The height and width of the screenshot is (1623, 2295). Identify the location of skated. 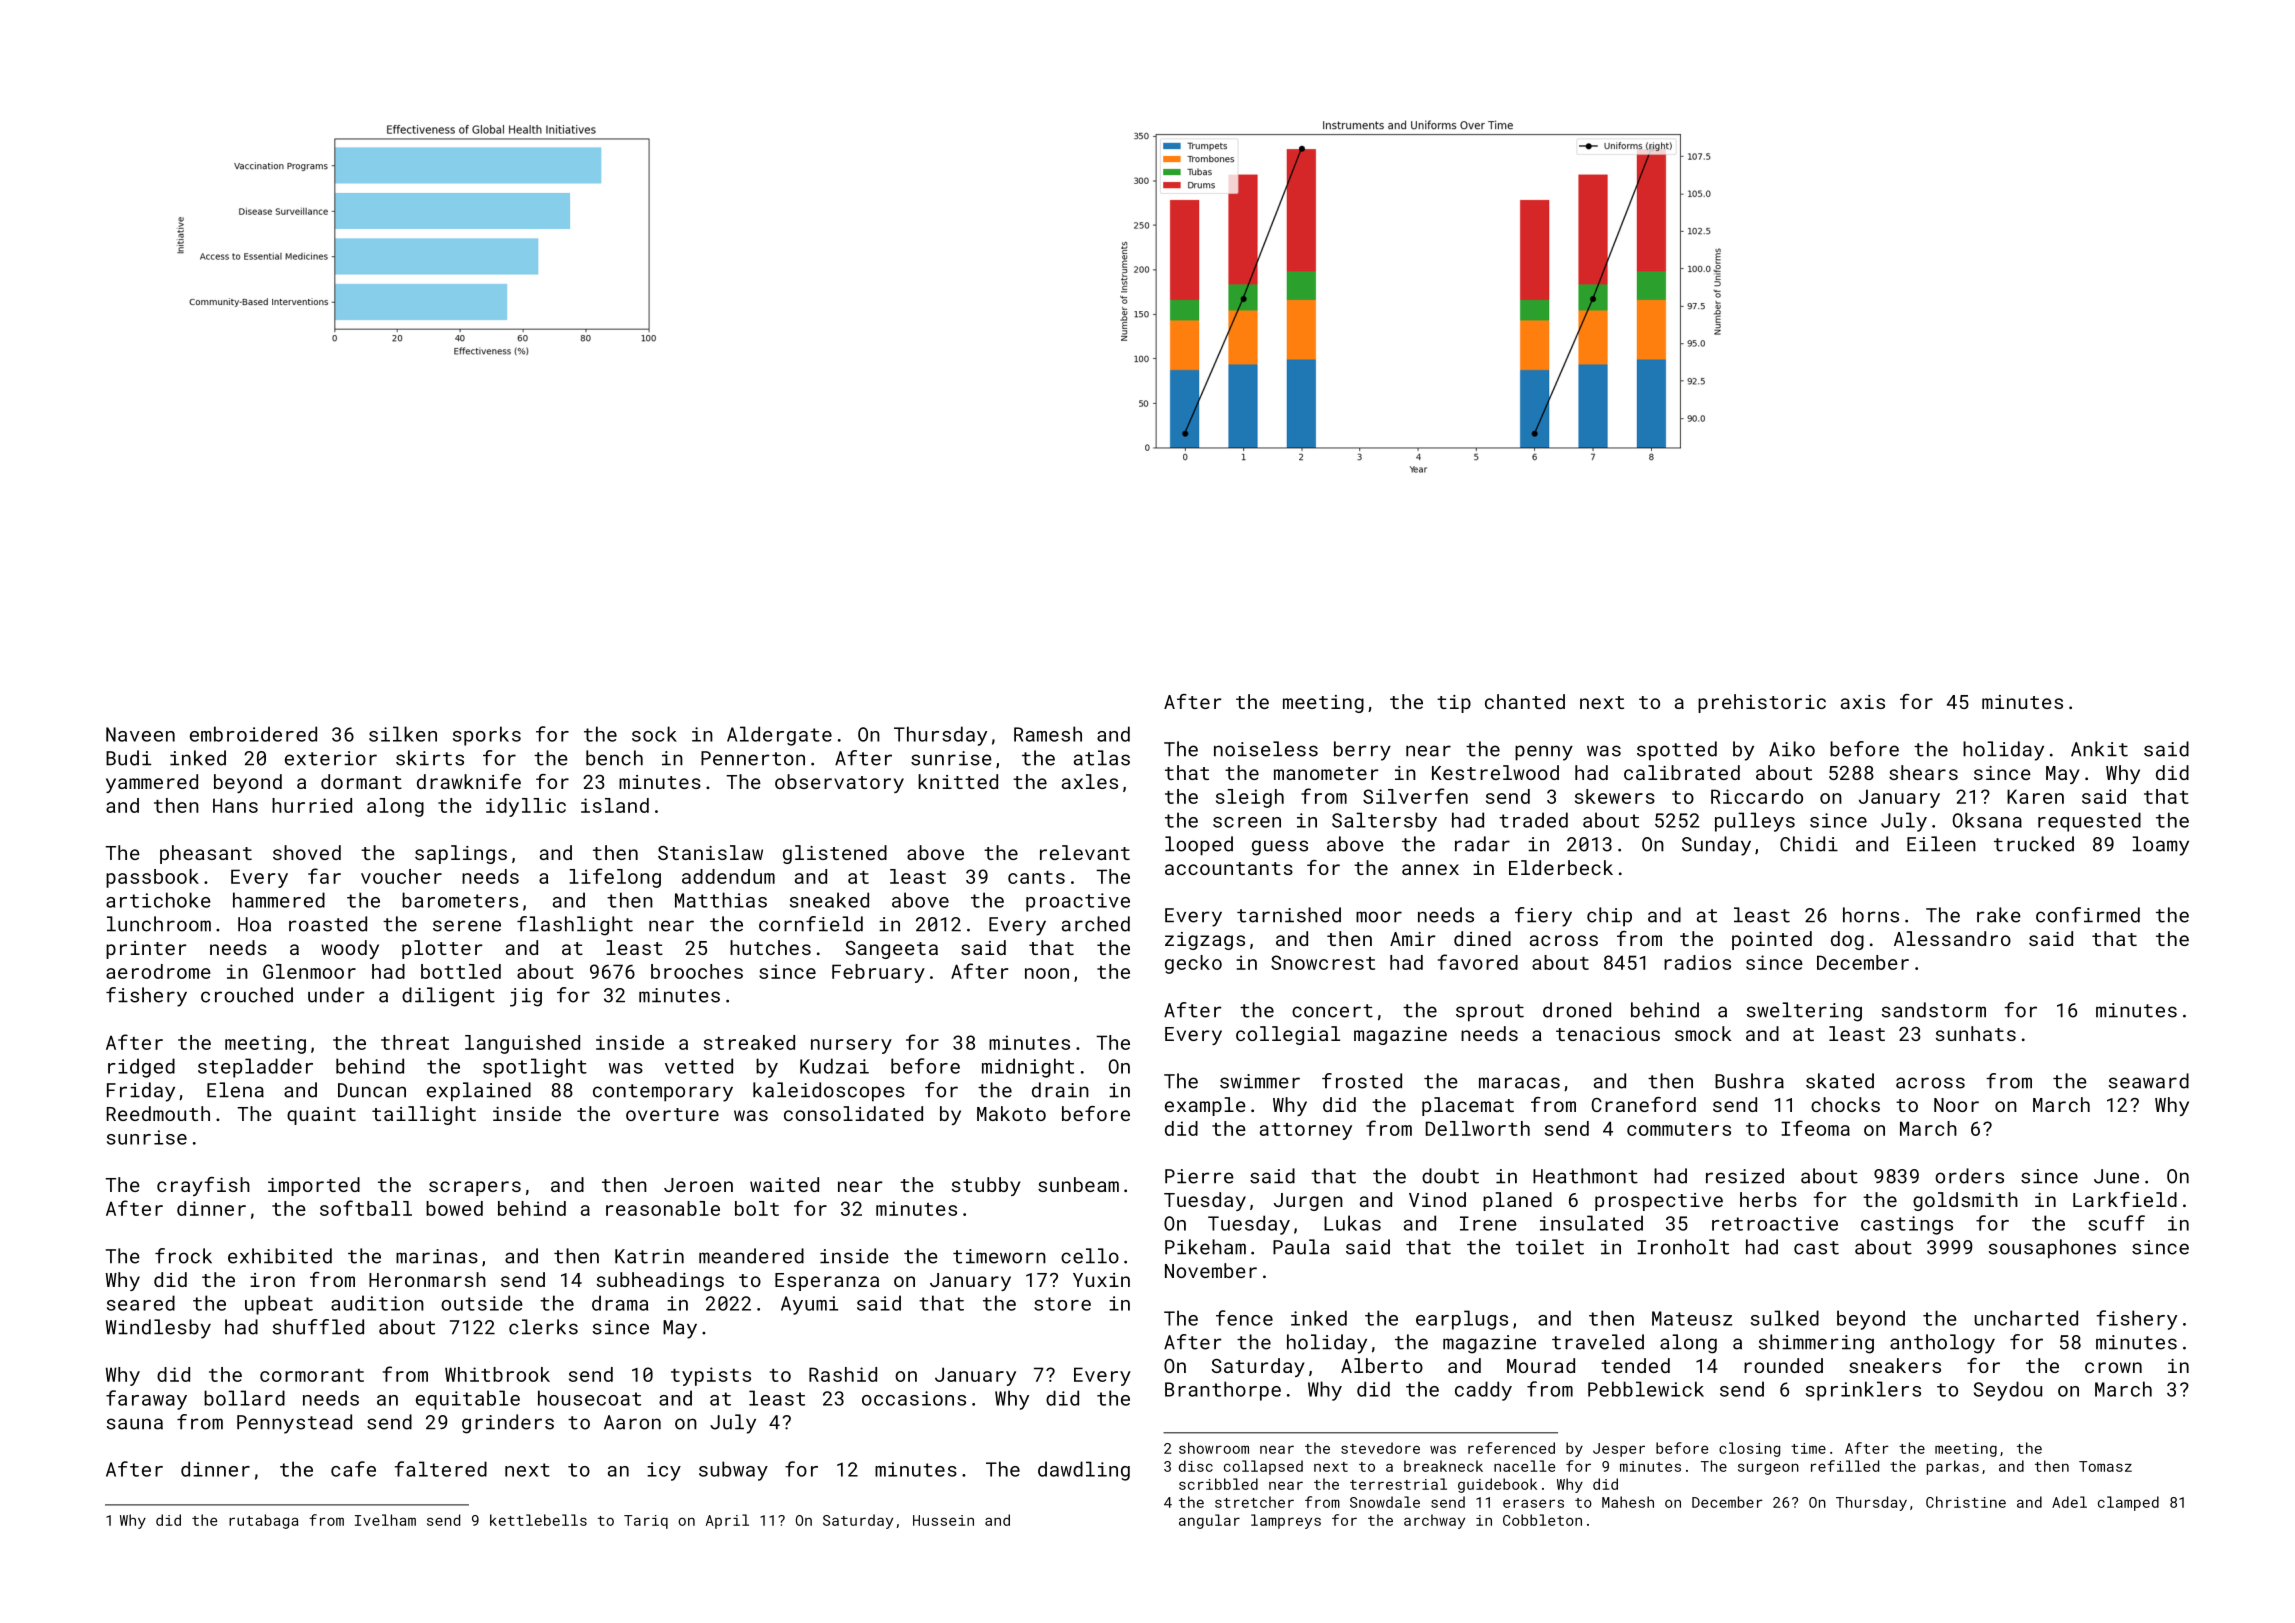
(1840, 1081).
